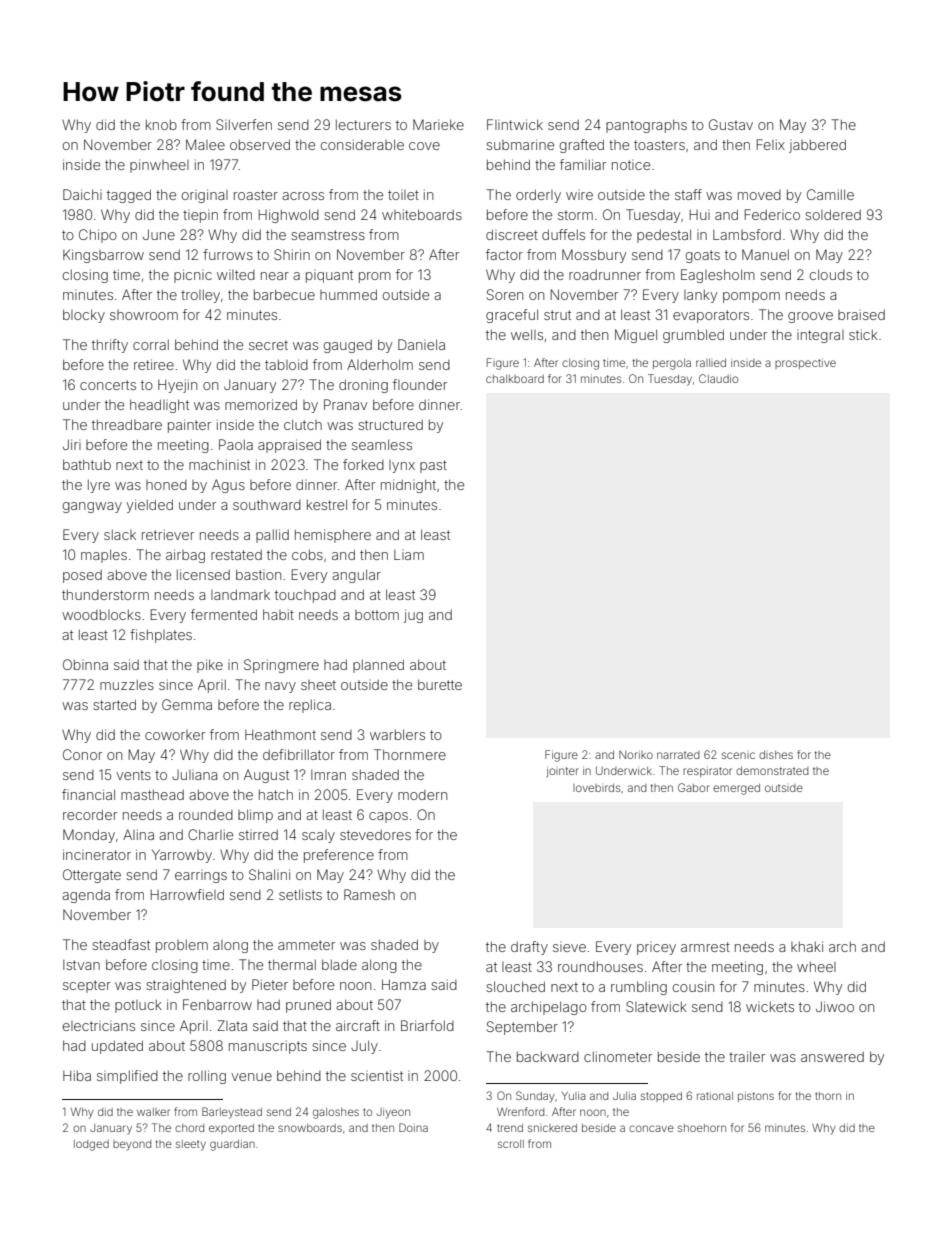  I want to click on painter, so click(189, 426).
